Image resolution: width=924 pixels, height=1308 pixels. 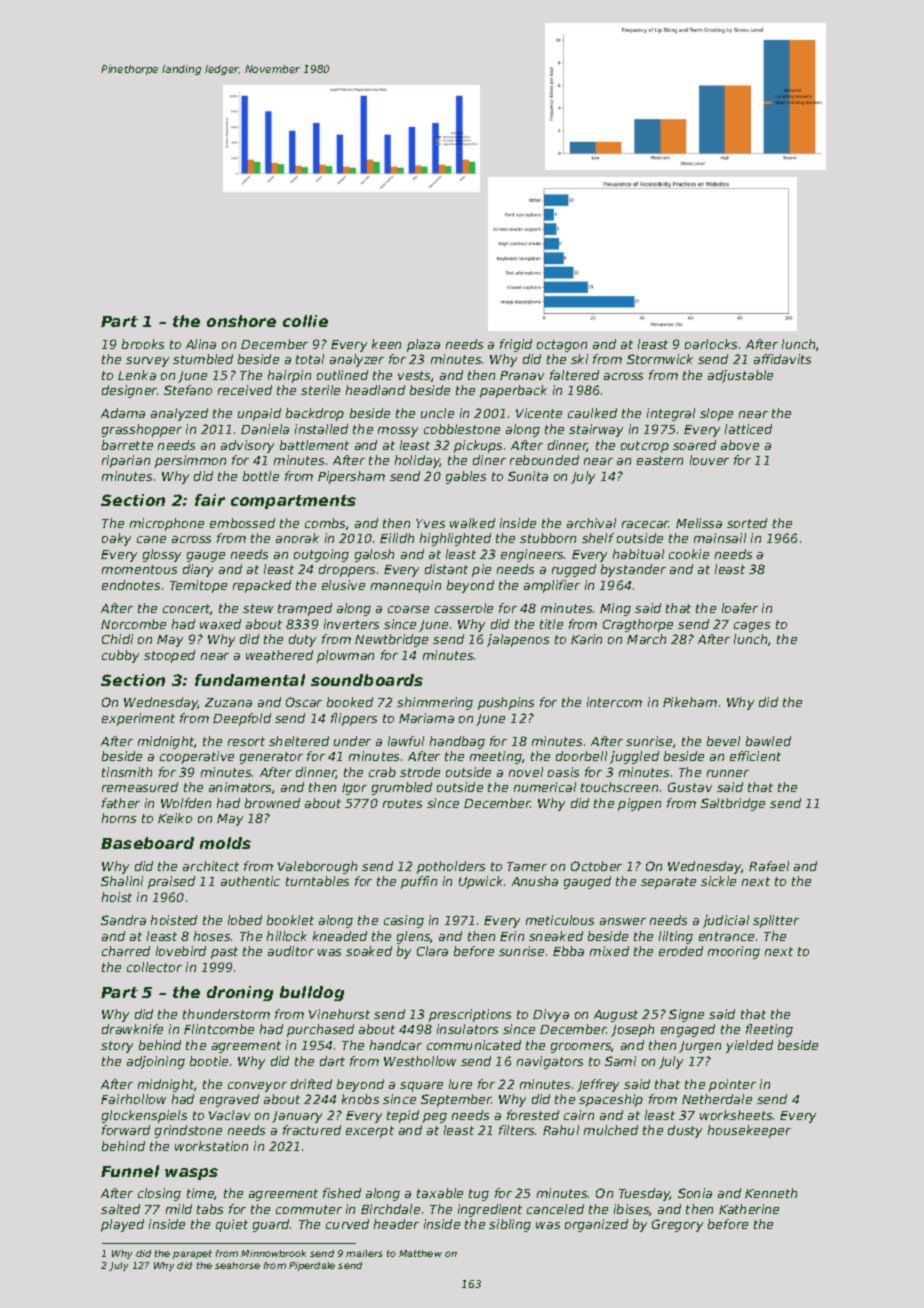 What do you see at coordinates (552, 586) in the image?
I see `amplifier` at bounding box center [552, 586].
